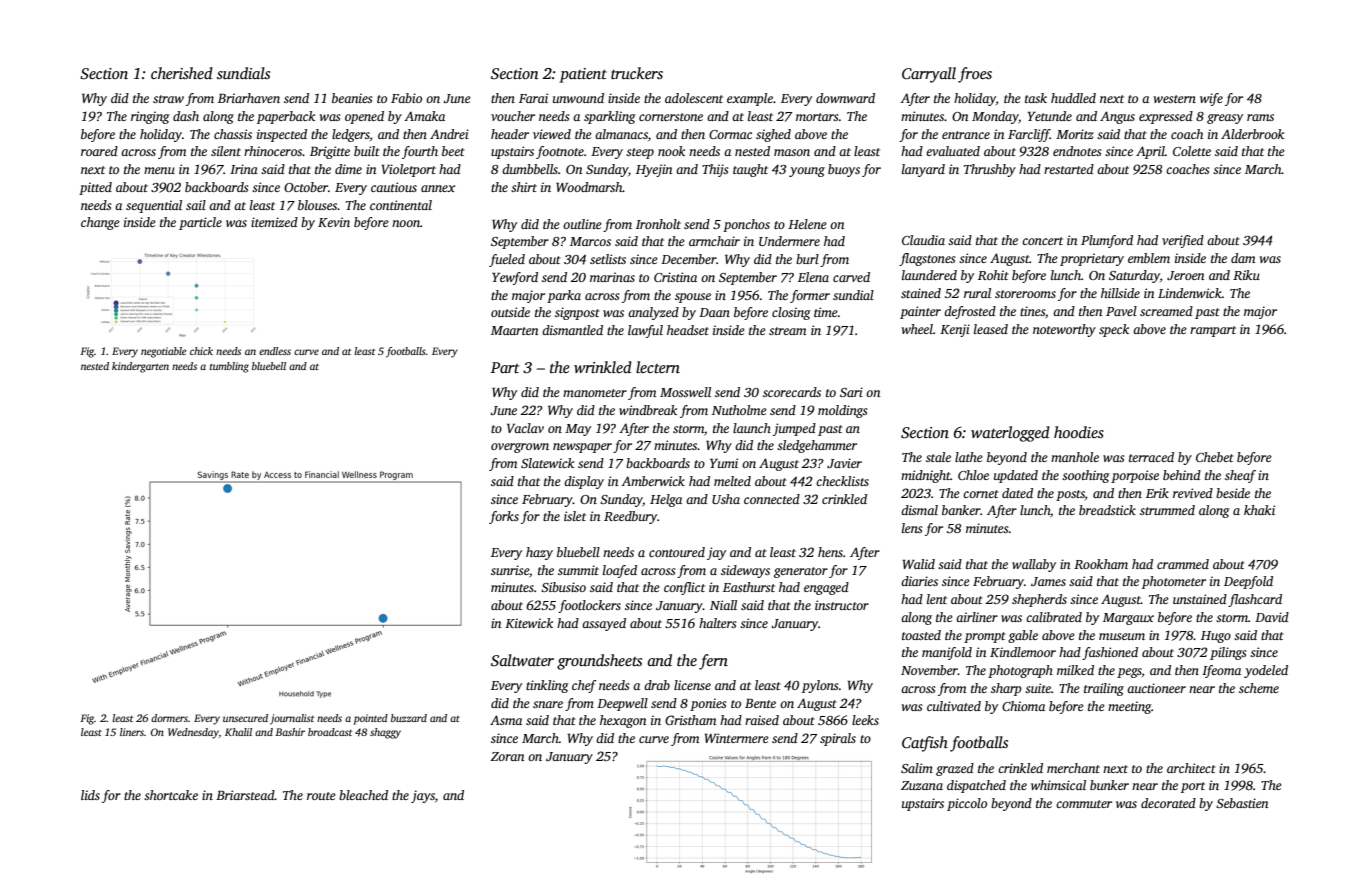 This document has height=887, width=1372. Describe the element at coordinates (182, 73) in the document. I see `cherished` at that location.
